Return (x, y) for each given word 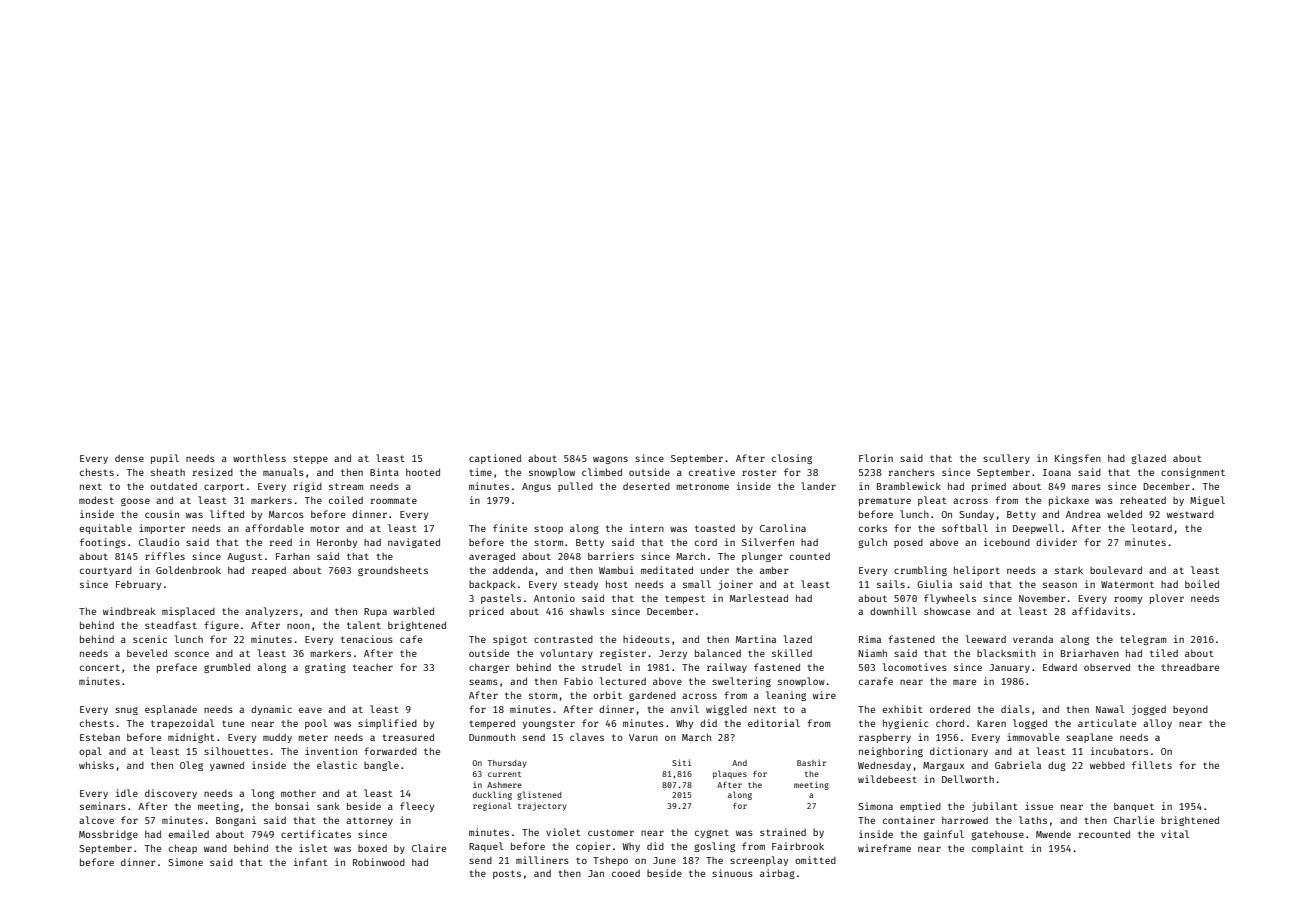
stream (346, 486)
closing (792, 459)
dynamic (271, 710)
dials (1015, 709)
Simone (185, 862)
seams (483, 682)
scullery (1006, 459)
